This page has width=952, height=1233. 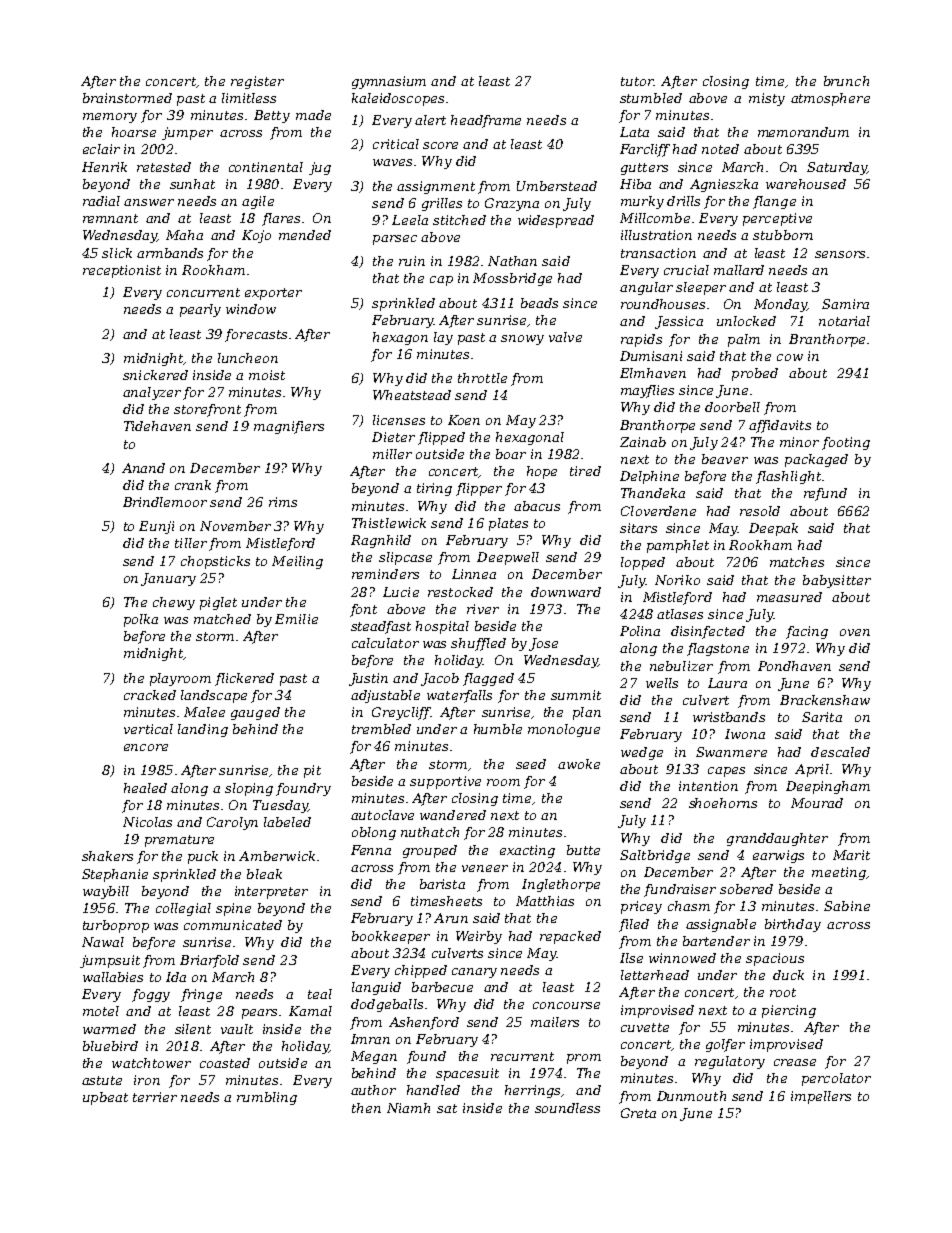 I want to click on gymnasium, so click(x=389, y=82).
